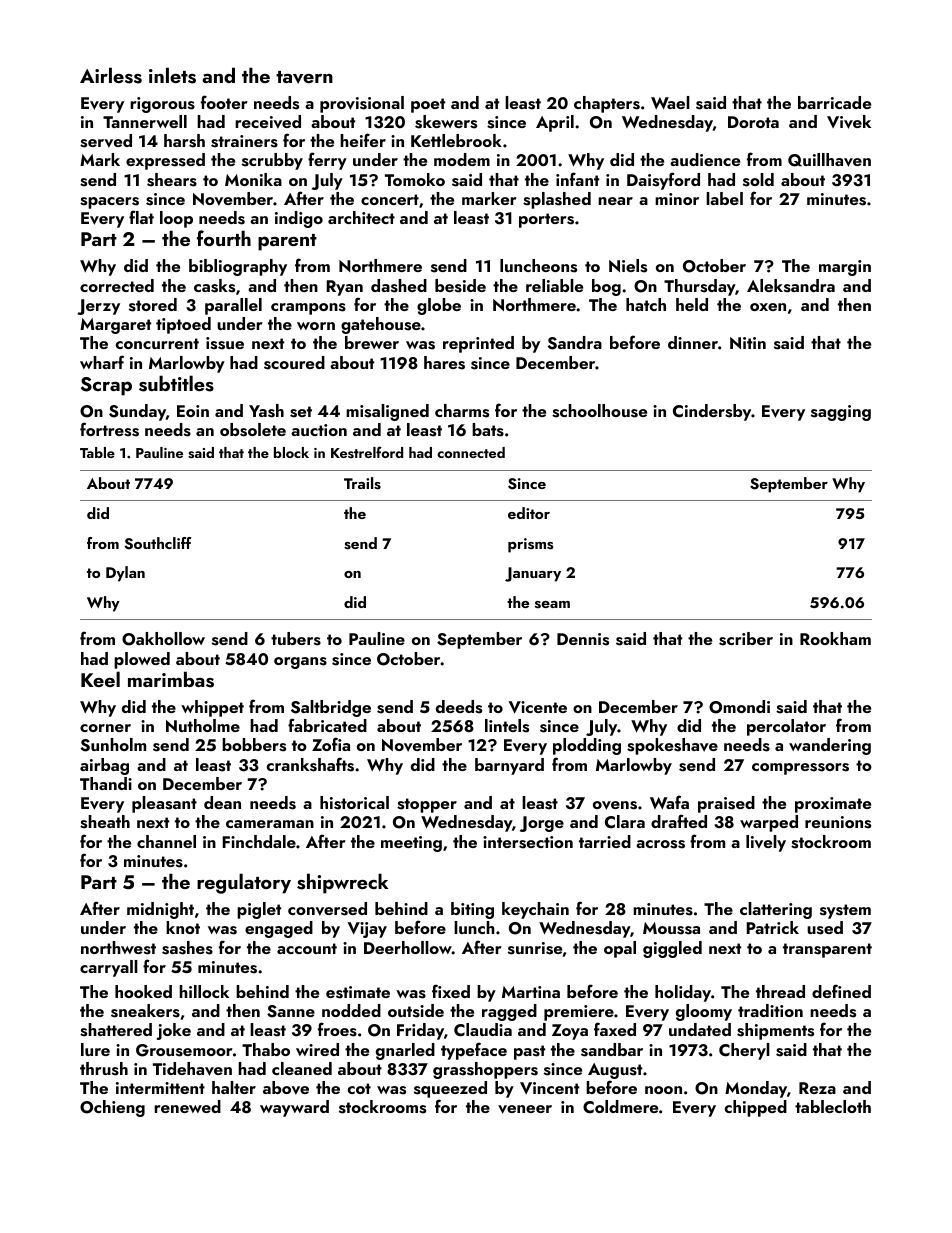 Image resolution: width=952 pixels, height=1233 pixels. I want to click on Airless, so click(111, 75).
